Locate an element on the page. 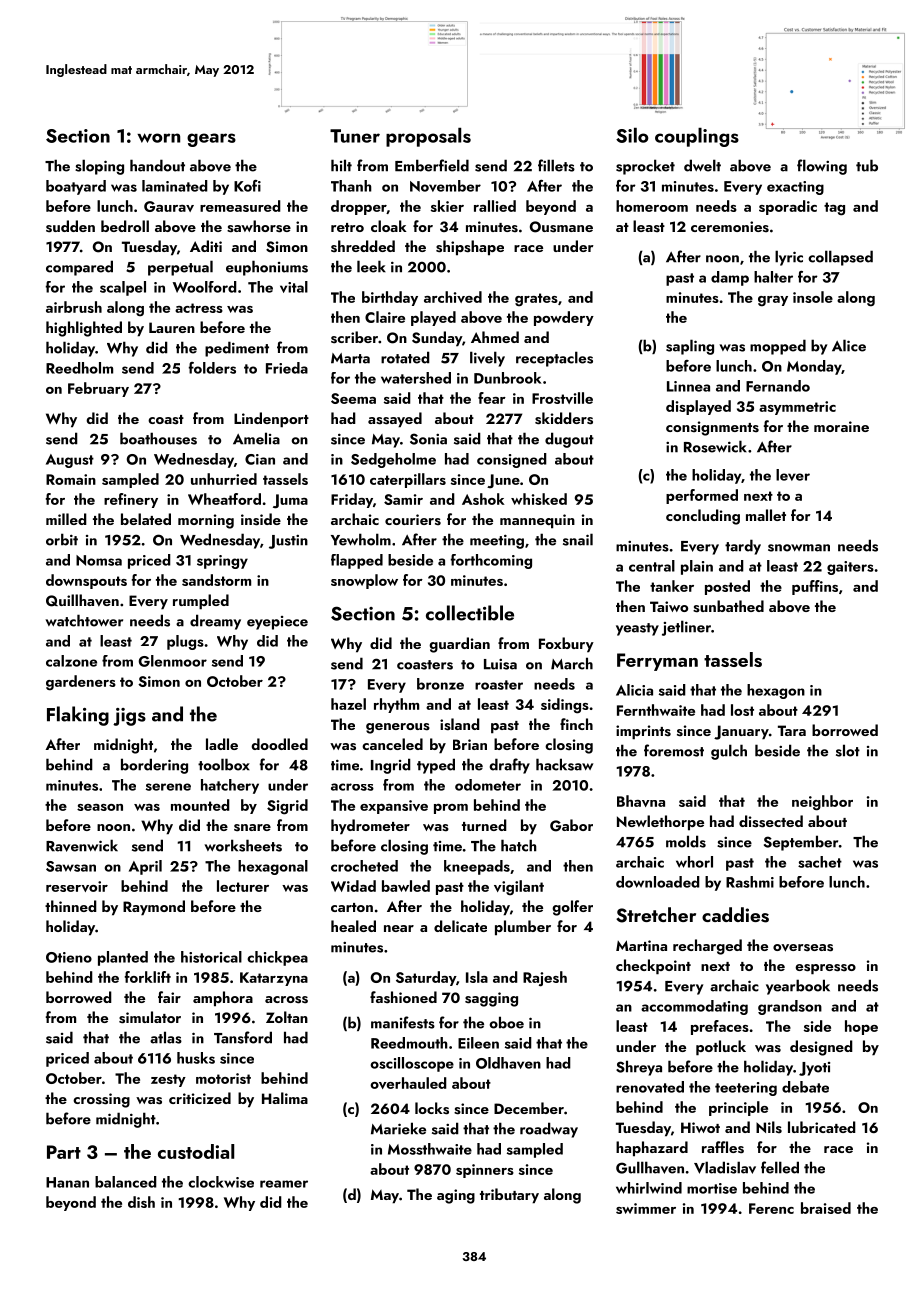 Image resolution: width=924 pixels, height=1308 pixels. Luisa is located at coordinates (500, 664).
